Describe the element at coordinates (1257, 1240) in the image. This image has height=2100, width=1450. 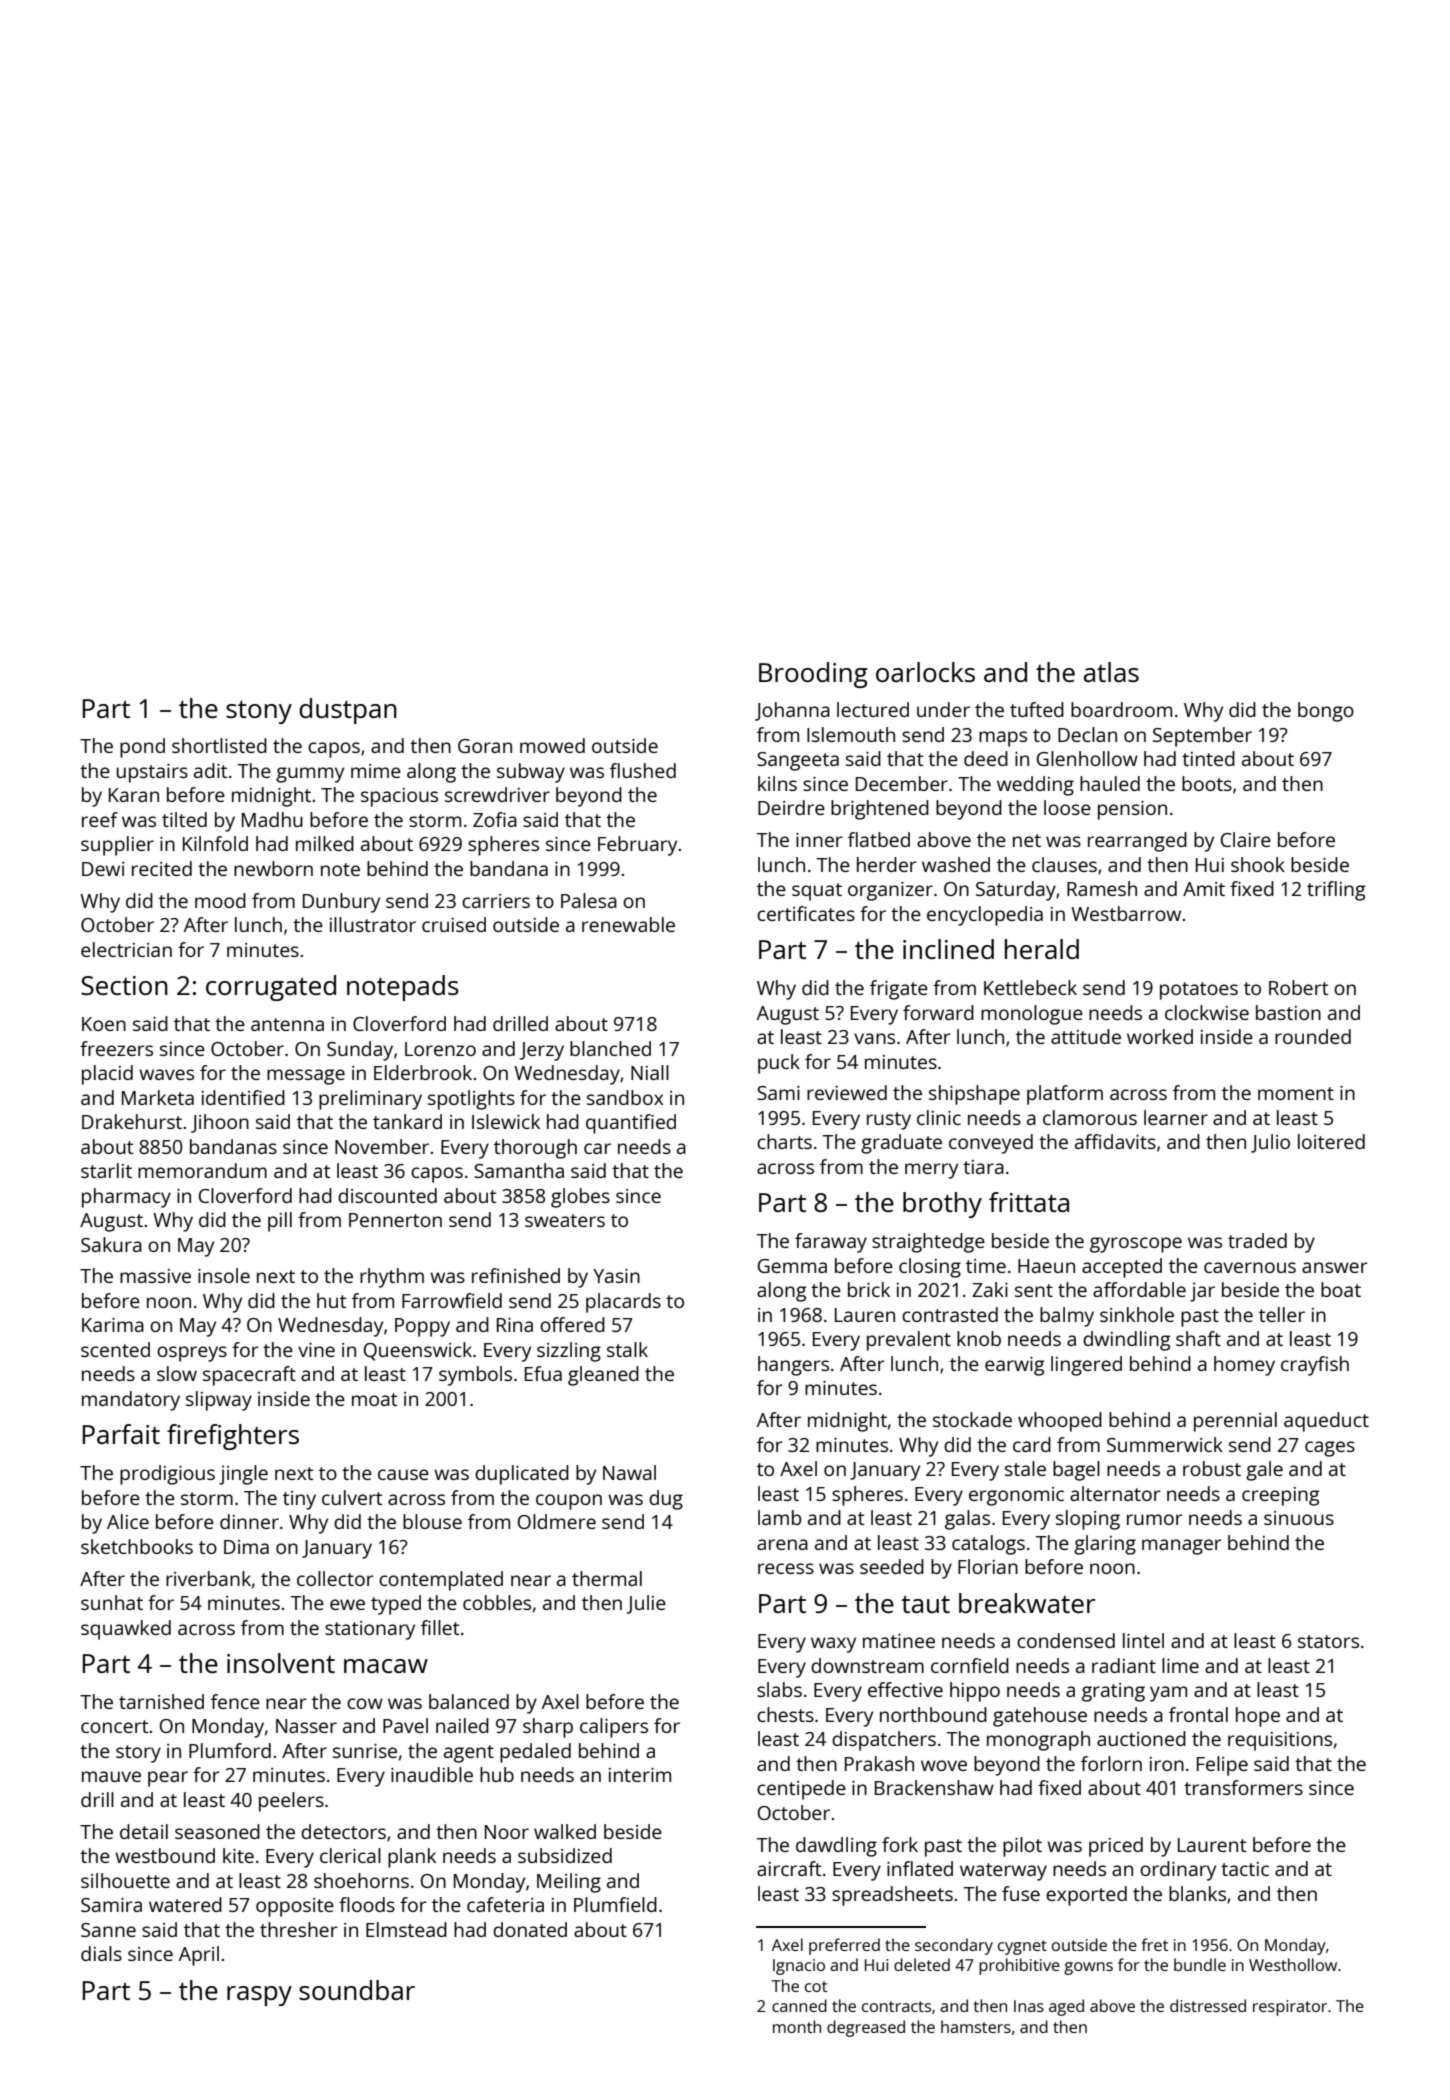
I see `traded` at that location.
